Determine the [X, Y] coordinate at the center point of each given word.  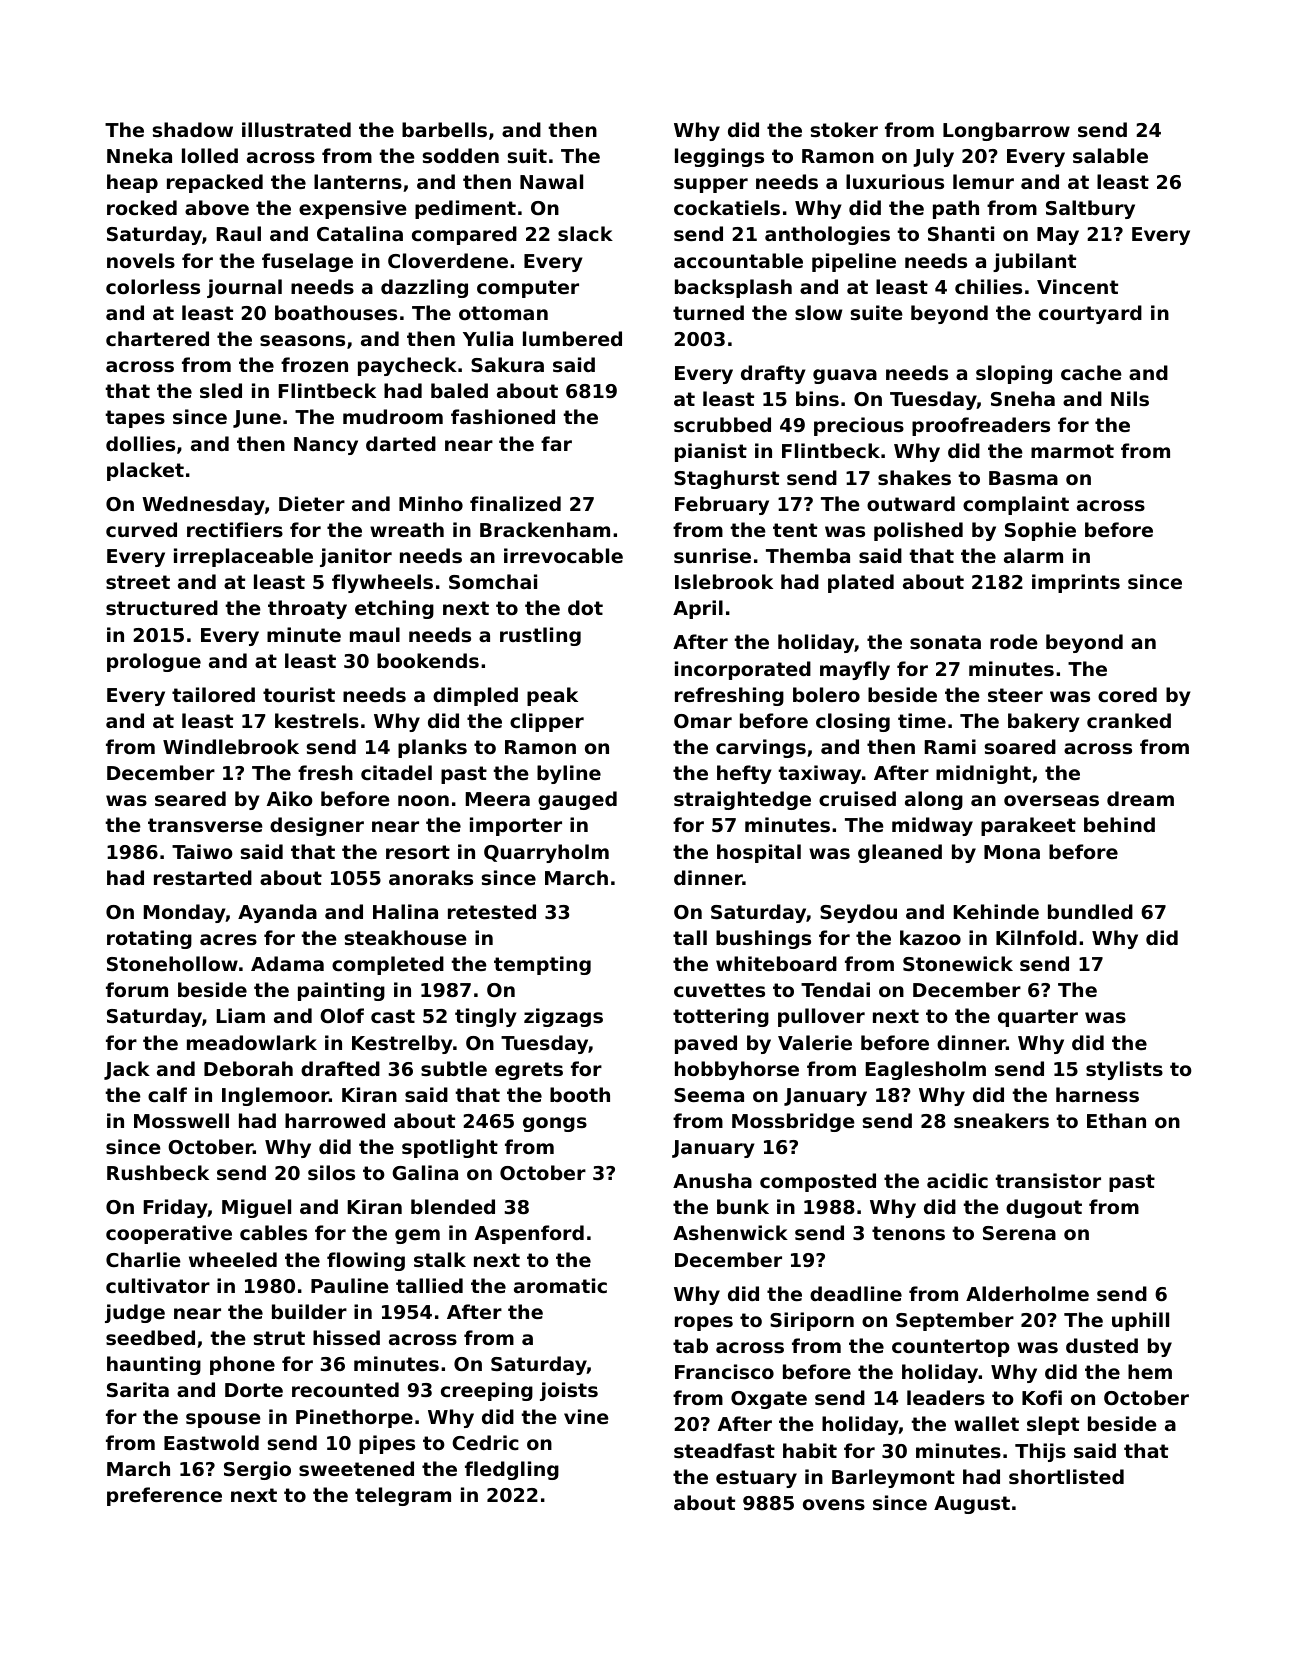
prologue [154, 662]
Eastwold [211, 1443]
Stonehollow [172, 963]
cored [1127, 694]
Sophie [1040, 531]
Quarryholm [546, 853]
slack [585, 233]
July [933, 157]
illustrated [296, 129]
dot [585, 607]
